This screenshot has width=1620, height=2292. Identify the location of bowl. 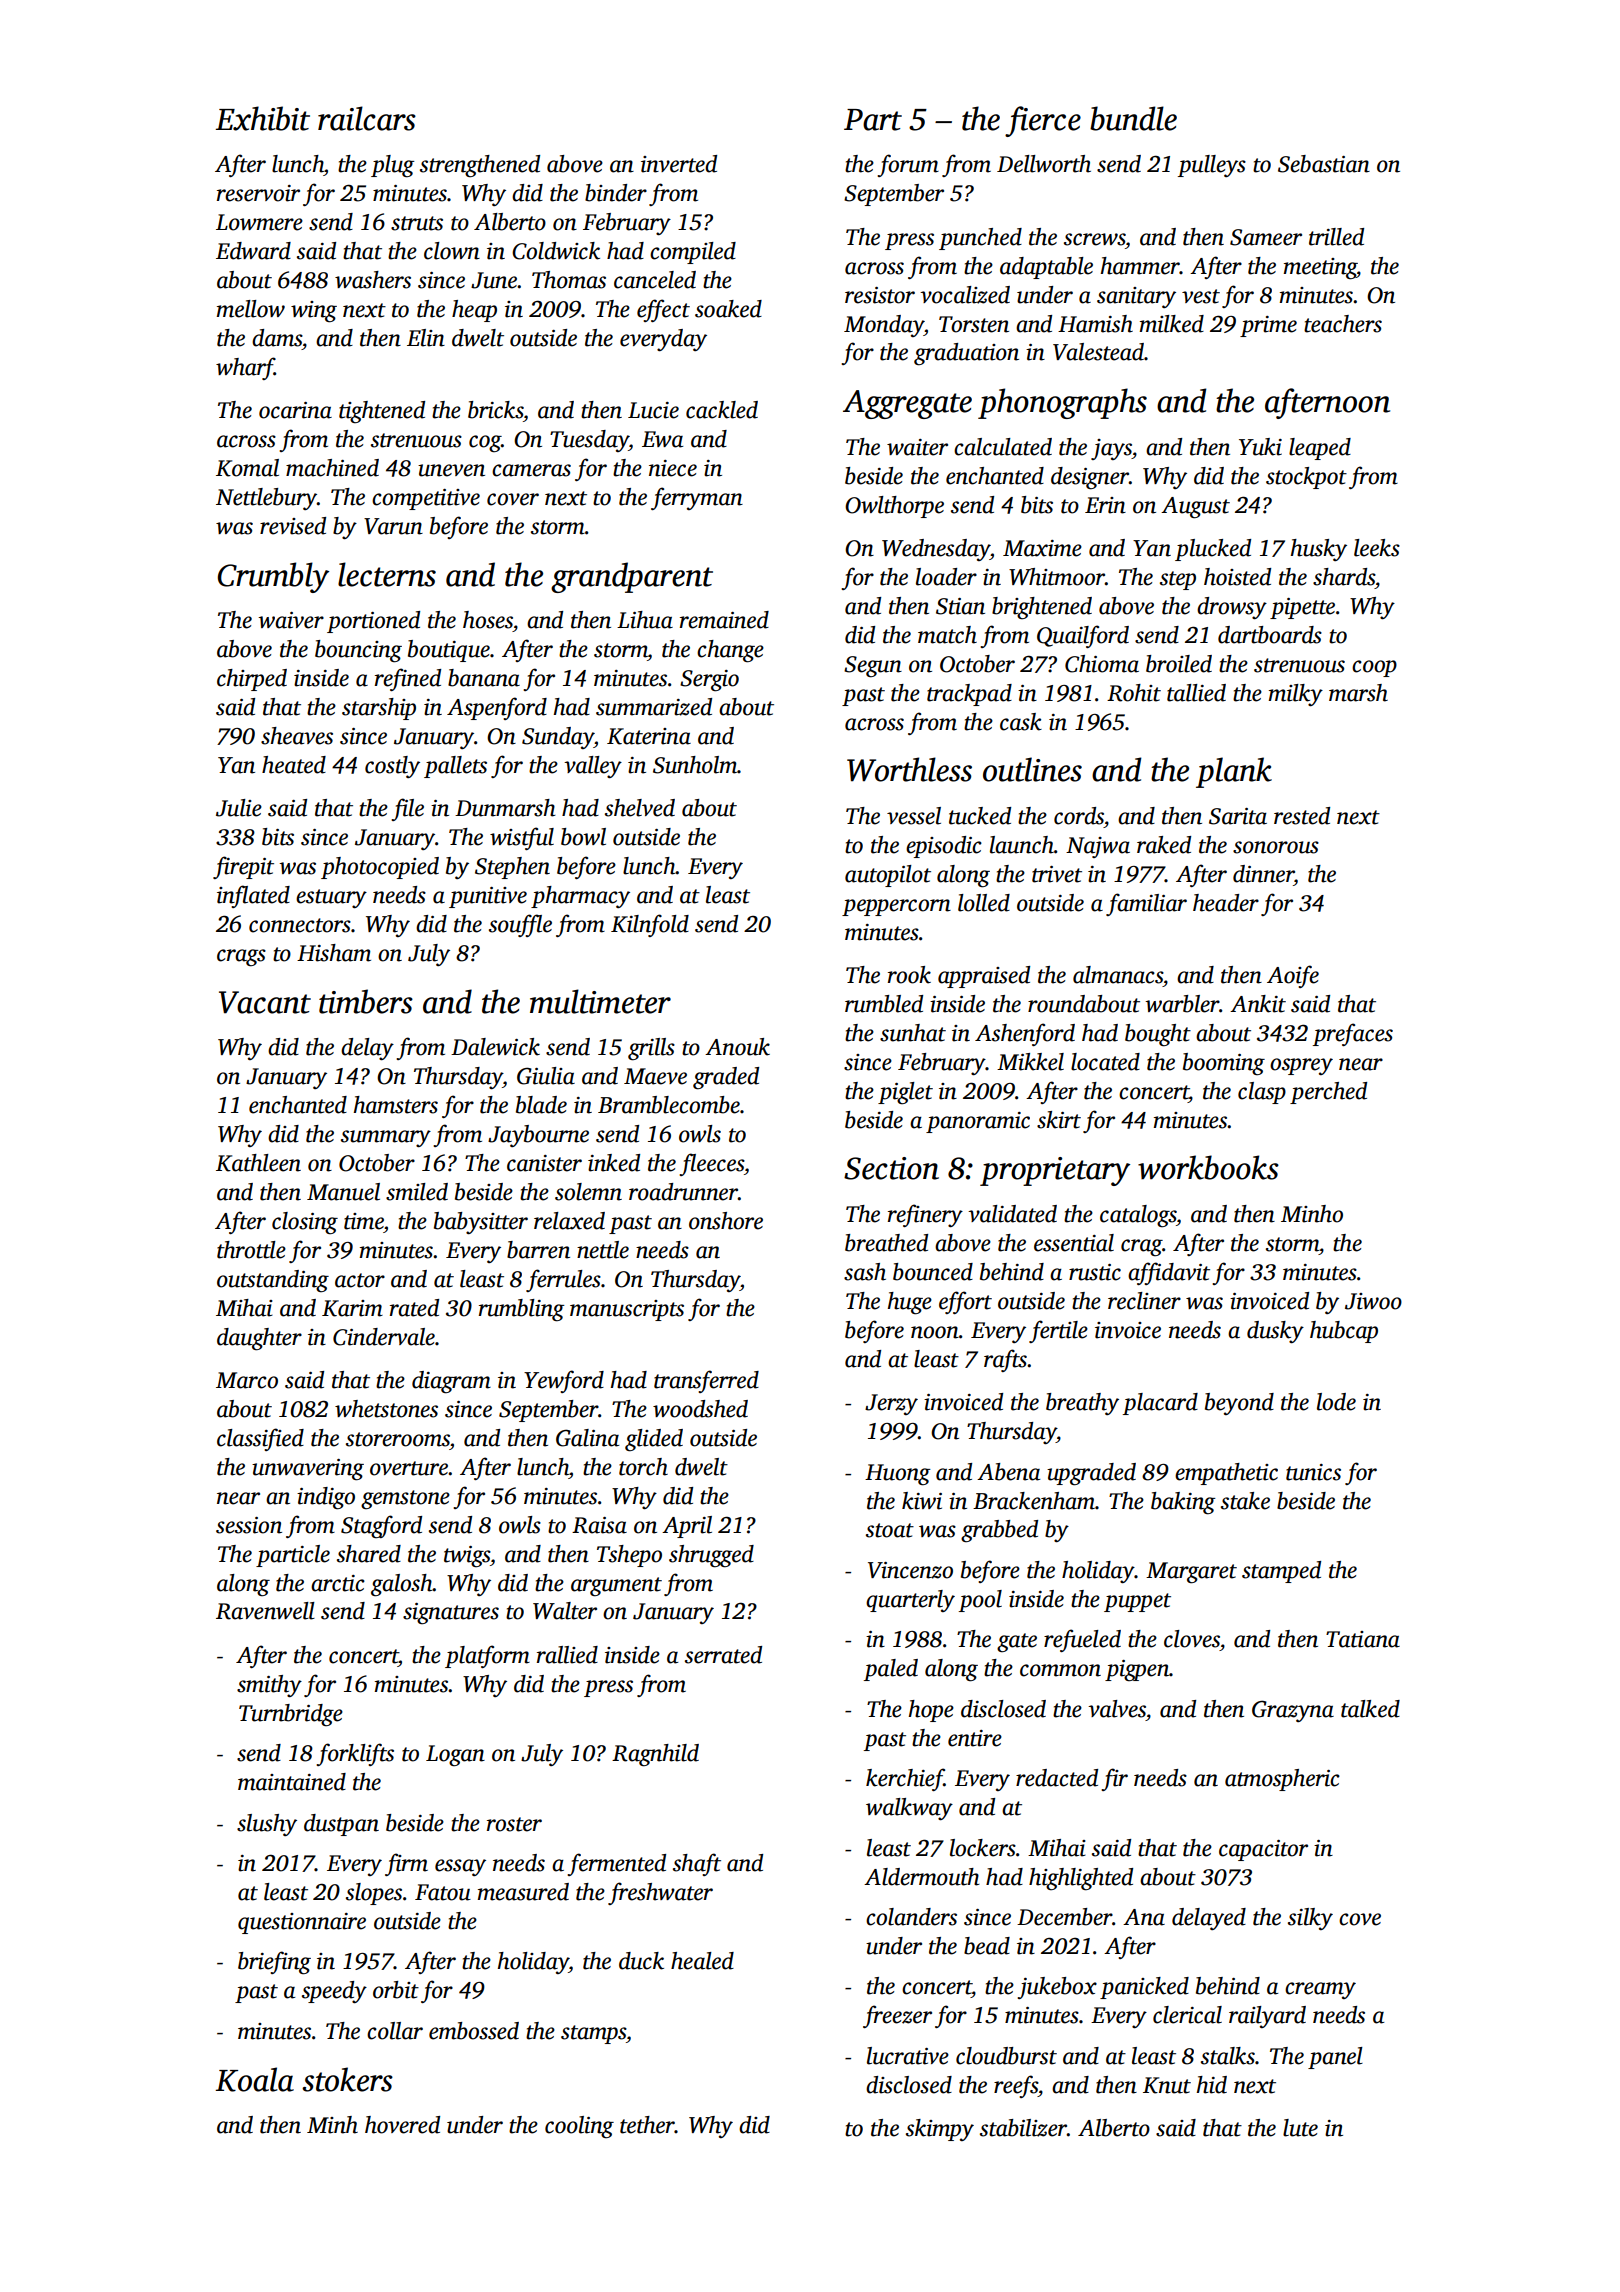
(583, 837).
